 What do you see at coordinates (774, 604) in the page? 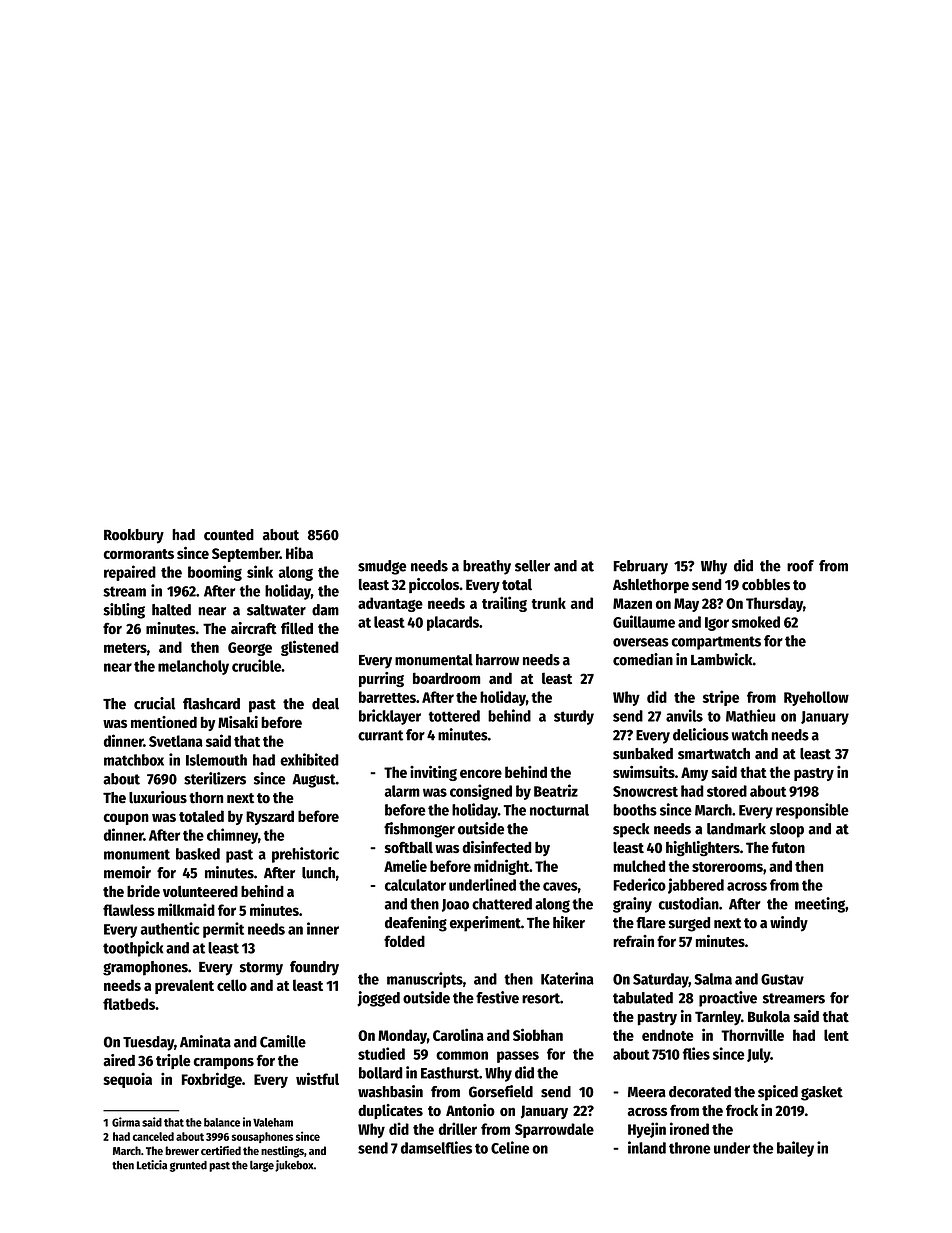
I see `Thursday` at bounding box center [774, 604].
